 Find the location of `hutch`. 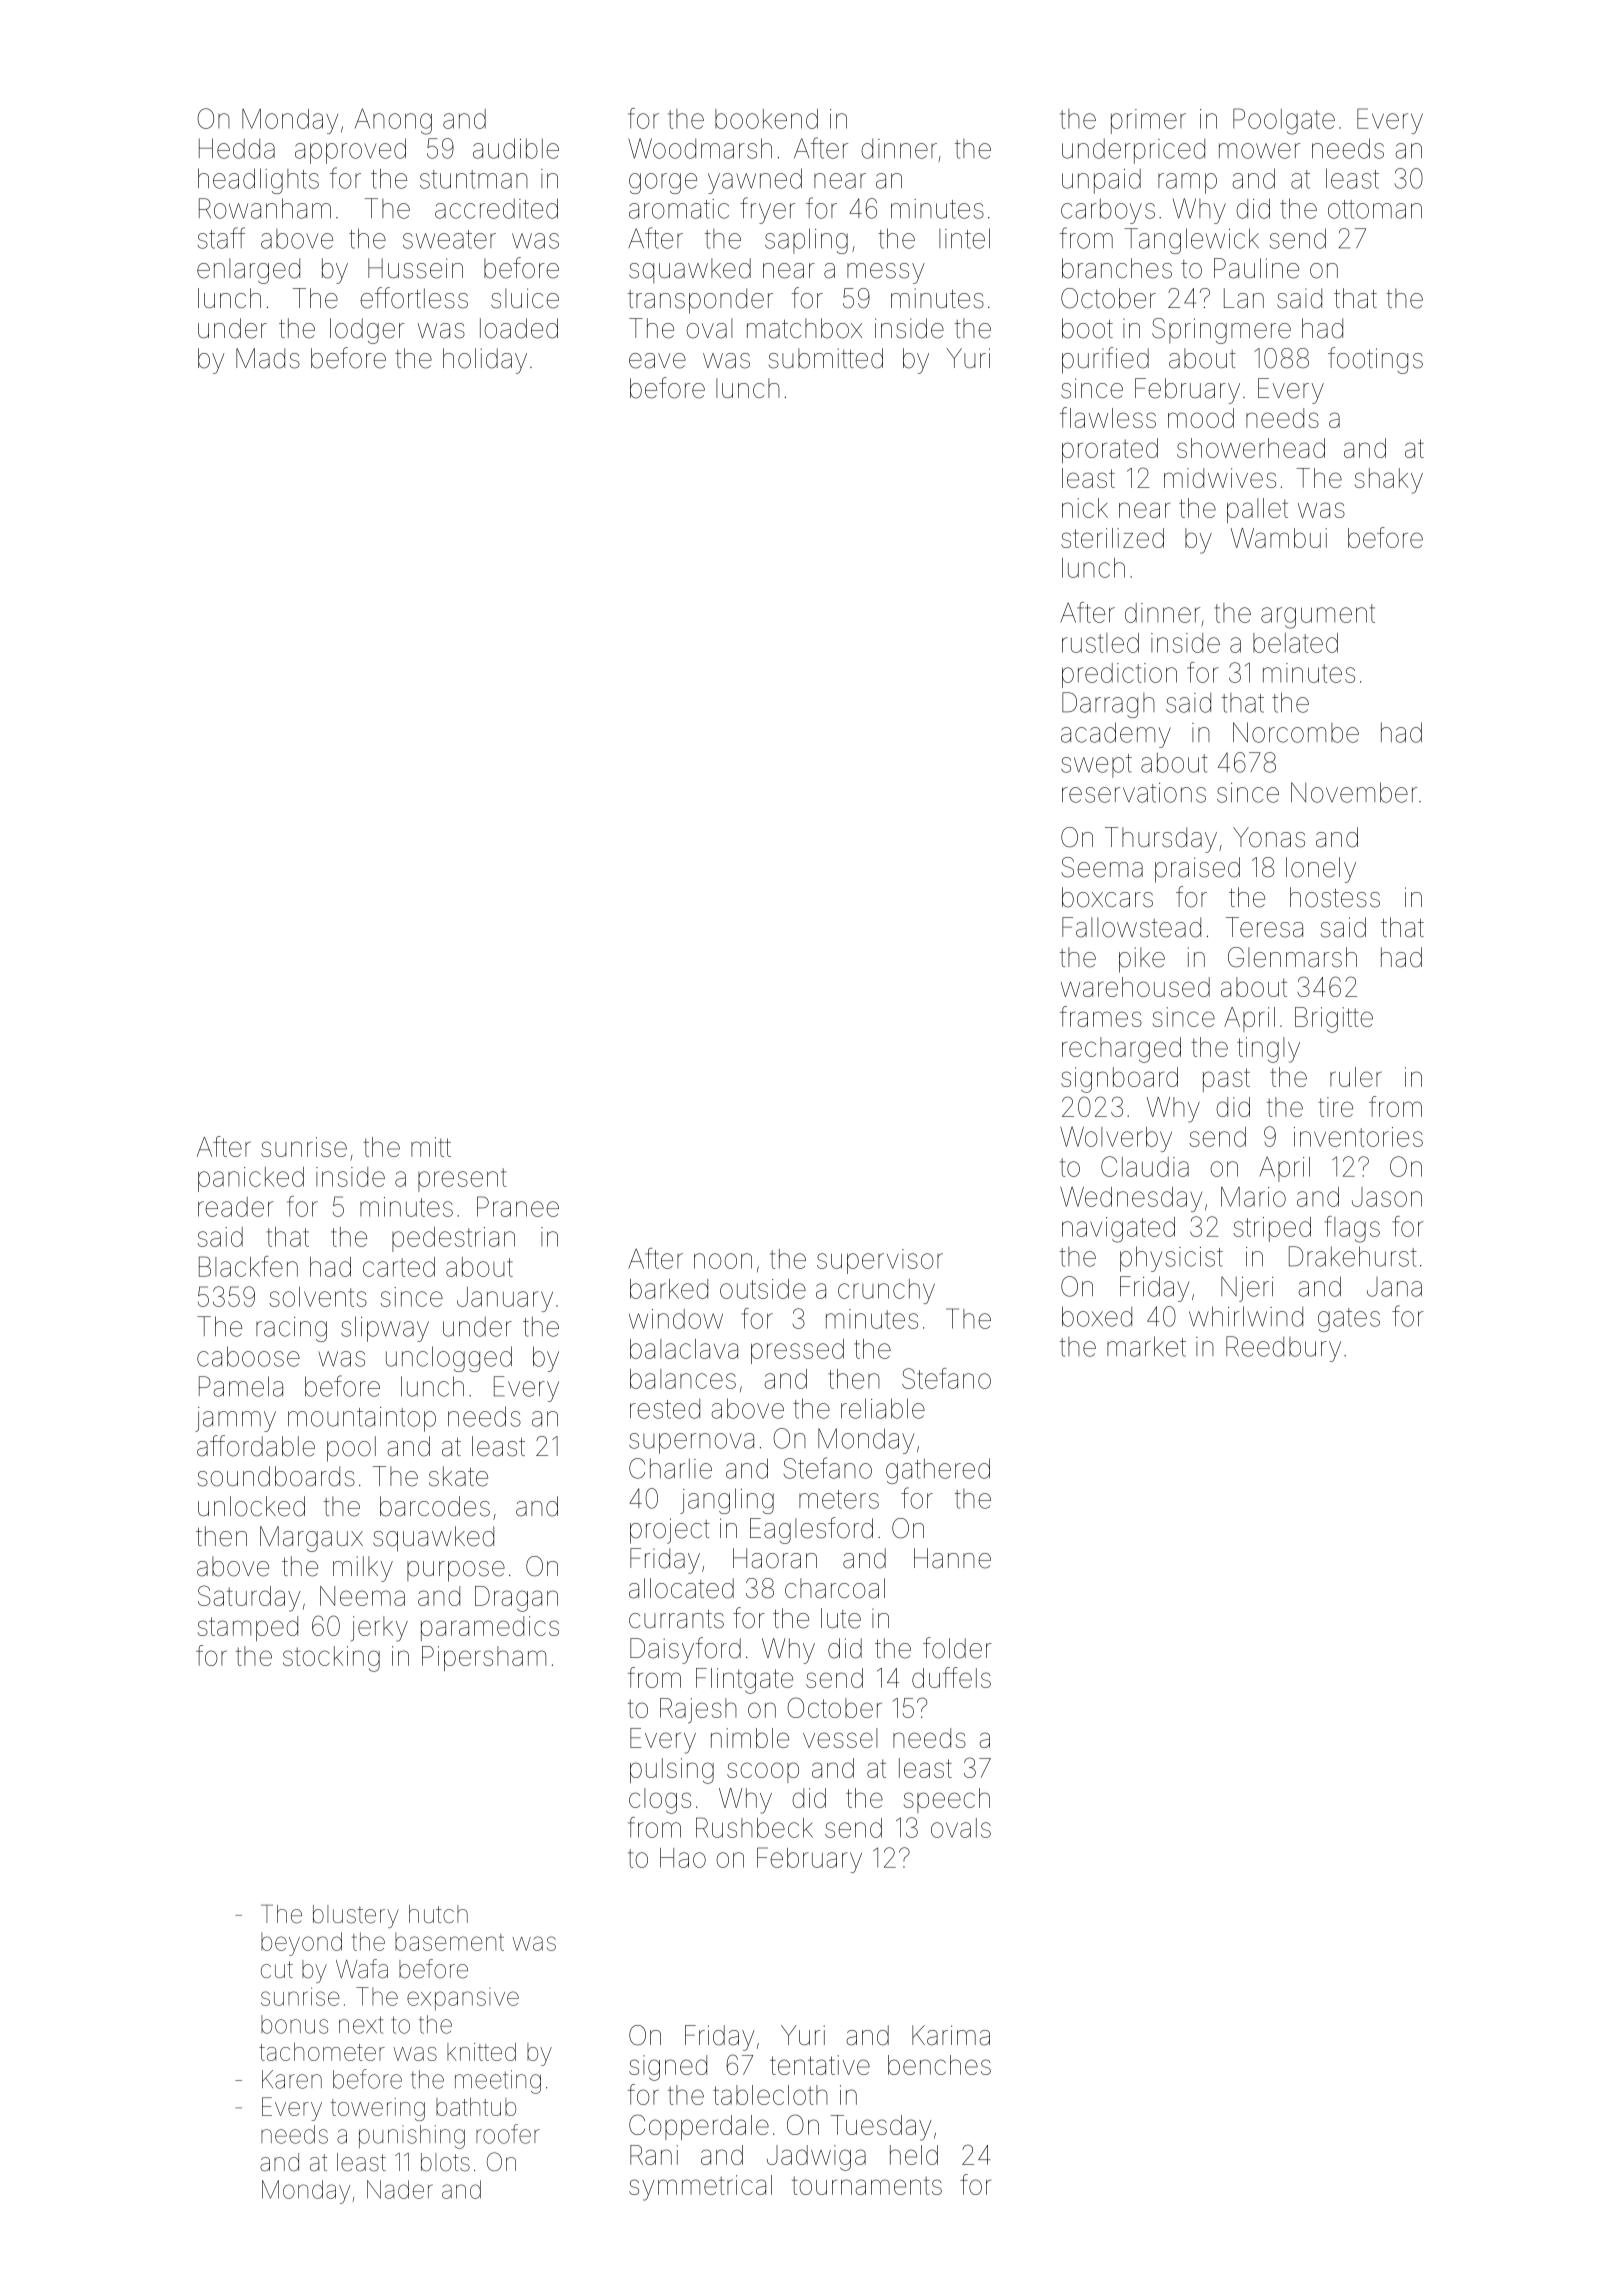

hutch is located at coordinates (438, 1914).
